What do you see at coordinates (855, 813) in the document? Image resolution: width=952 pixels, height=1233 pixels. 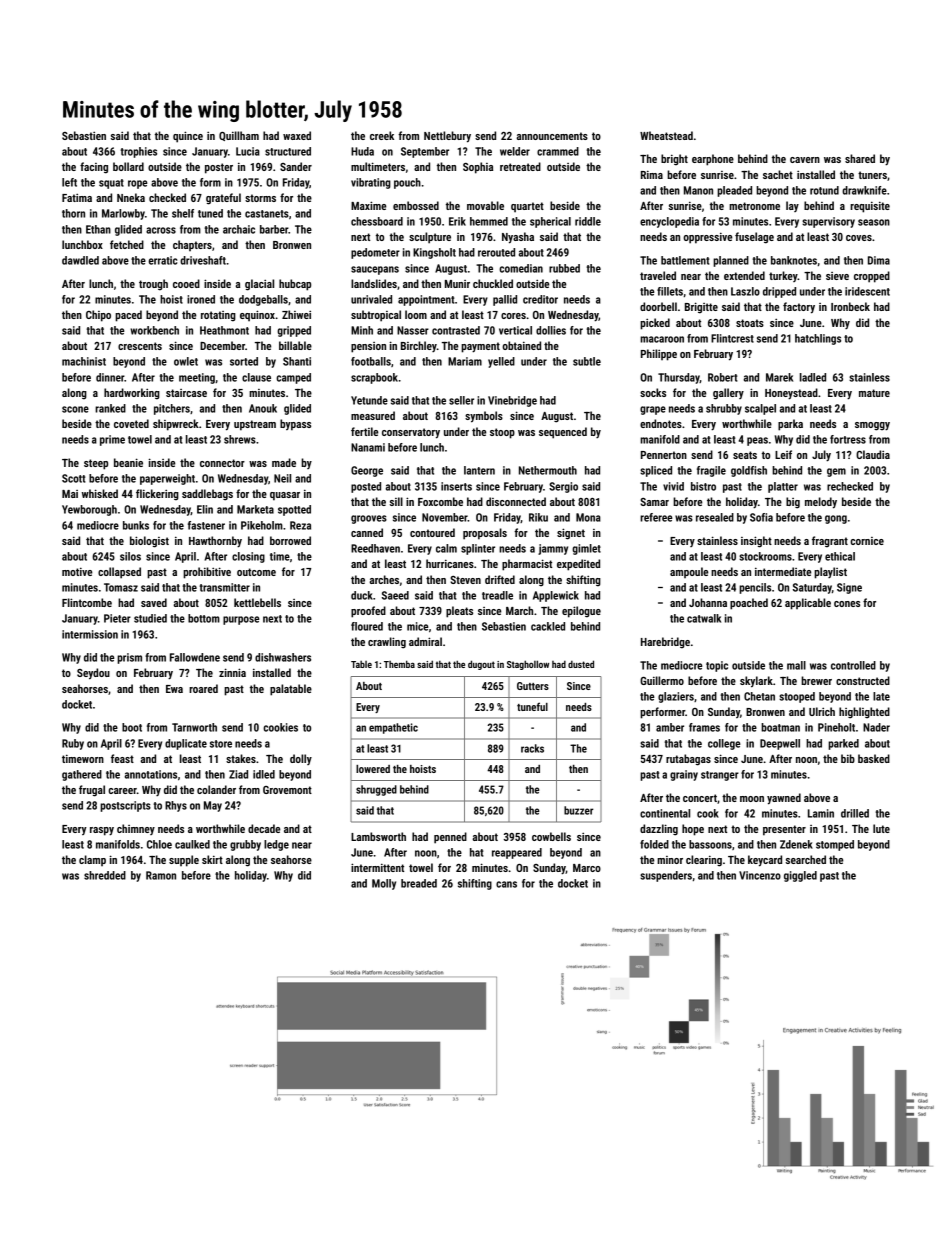 I see `drilled` at bounding box center [855, 813].
